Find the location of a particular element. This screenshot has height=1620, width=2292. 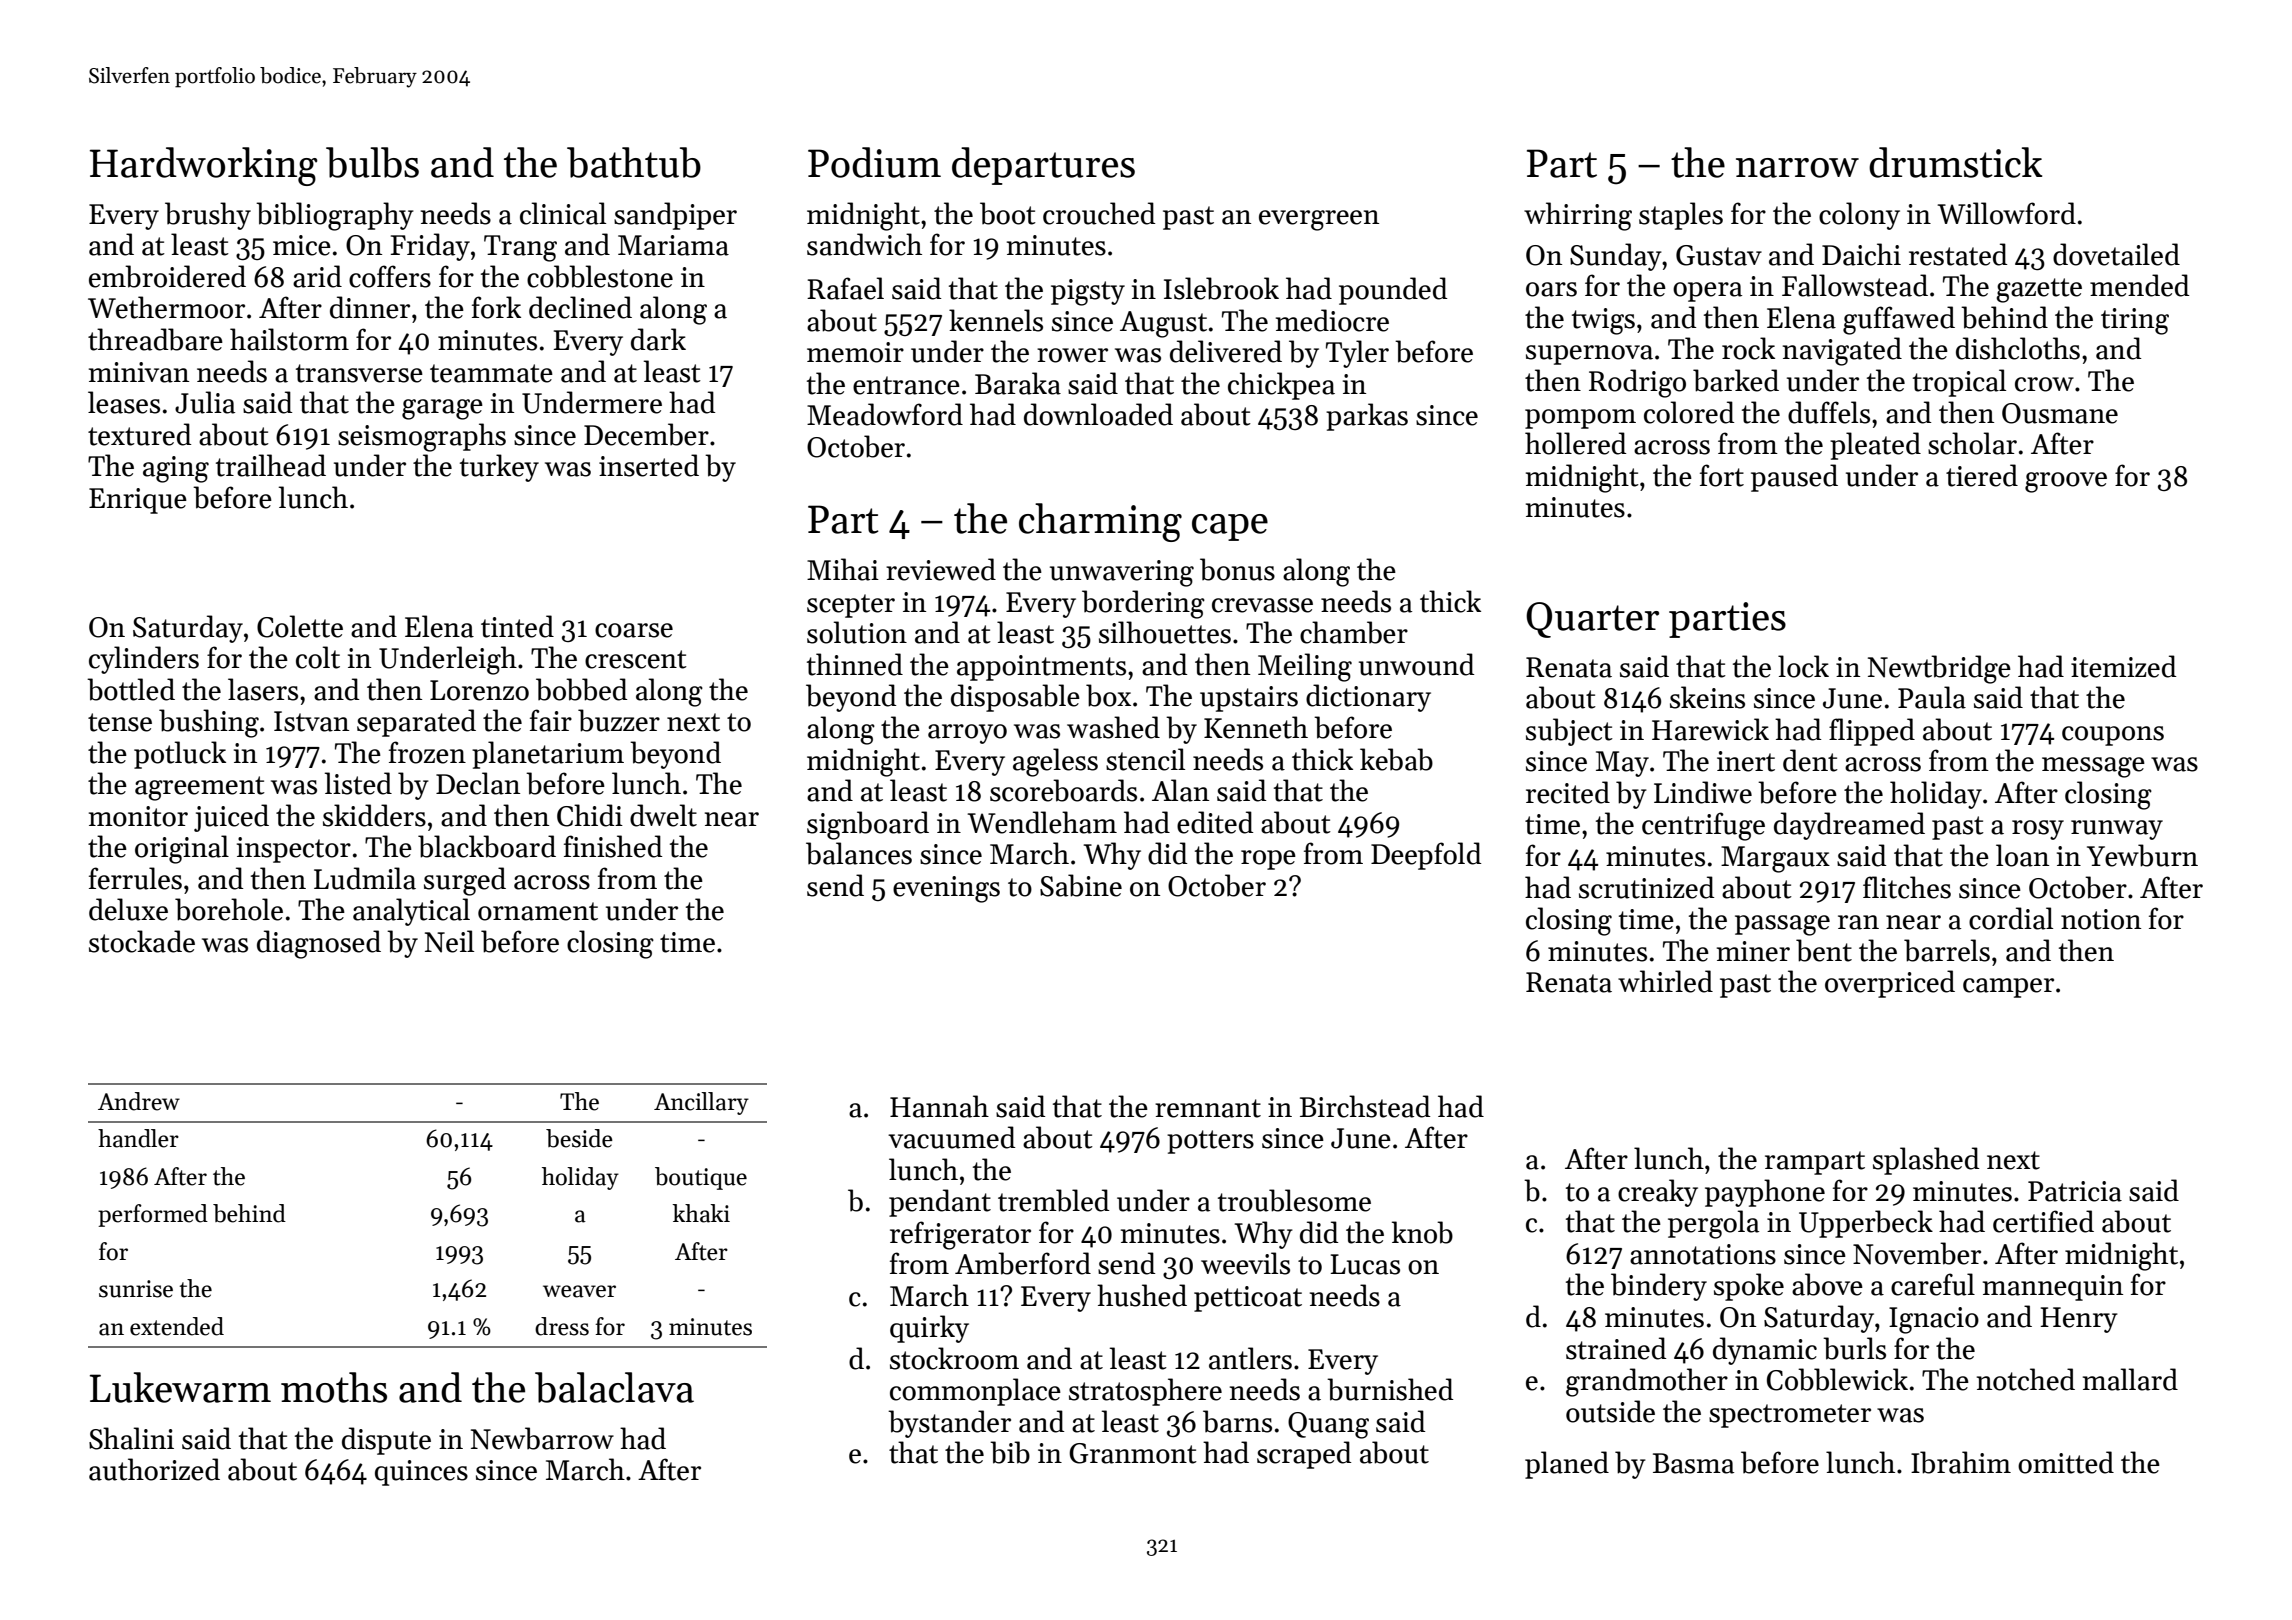

stockade is located at coordinates (142, 941).
